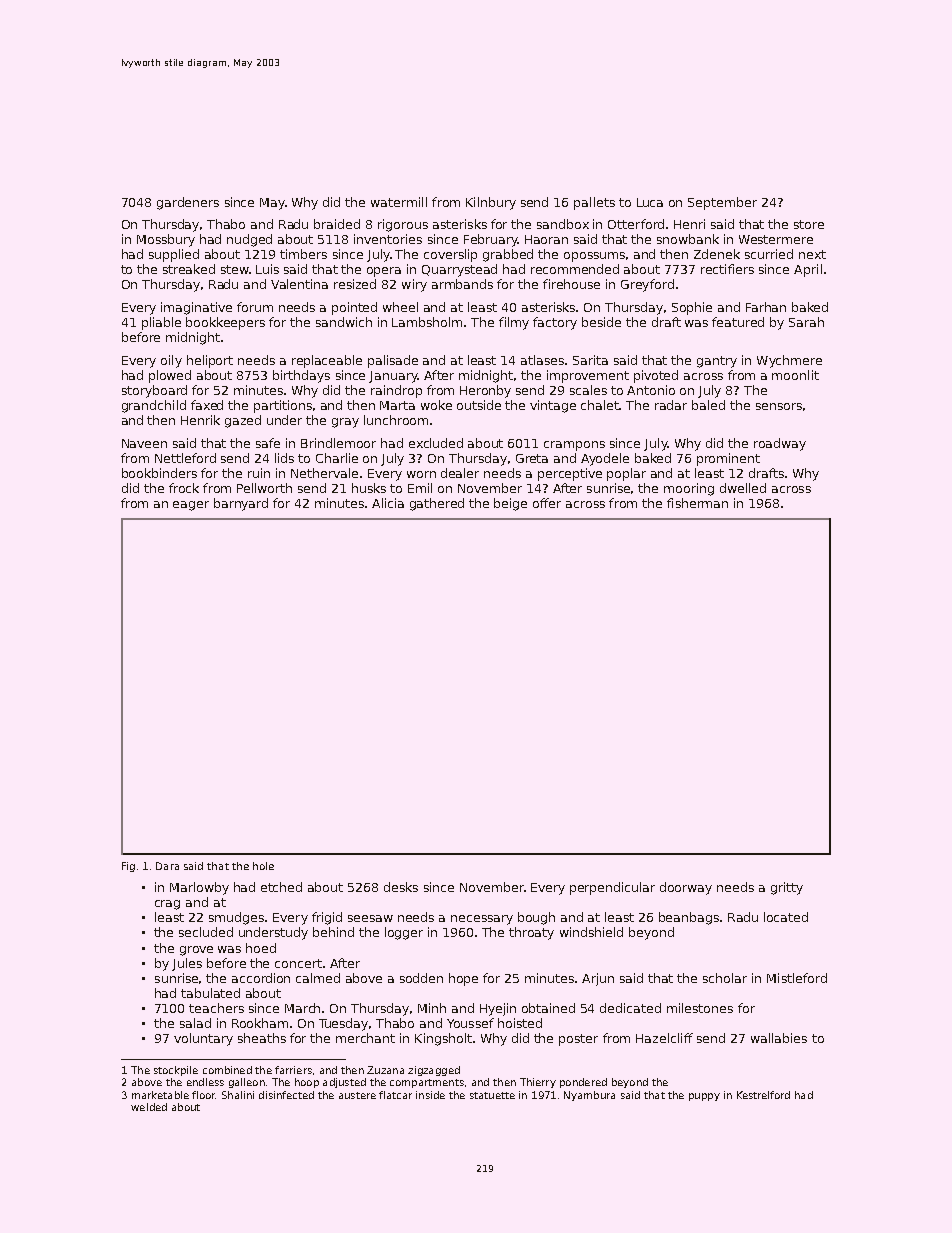 This screenshot has width=952, height=1233. What do you see at coordinates (191, 506) in the screenshot?
I see `eager` at bounding box center [191, 506].
